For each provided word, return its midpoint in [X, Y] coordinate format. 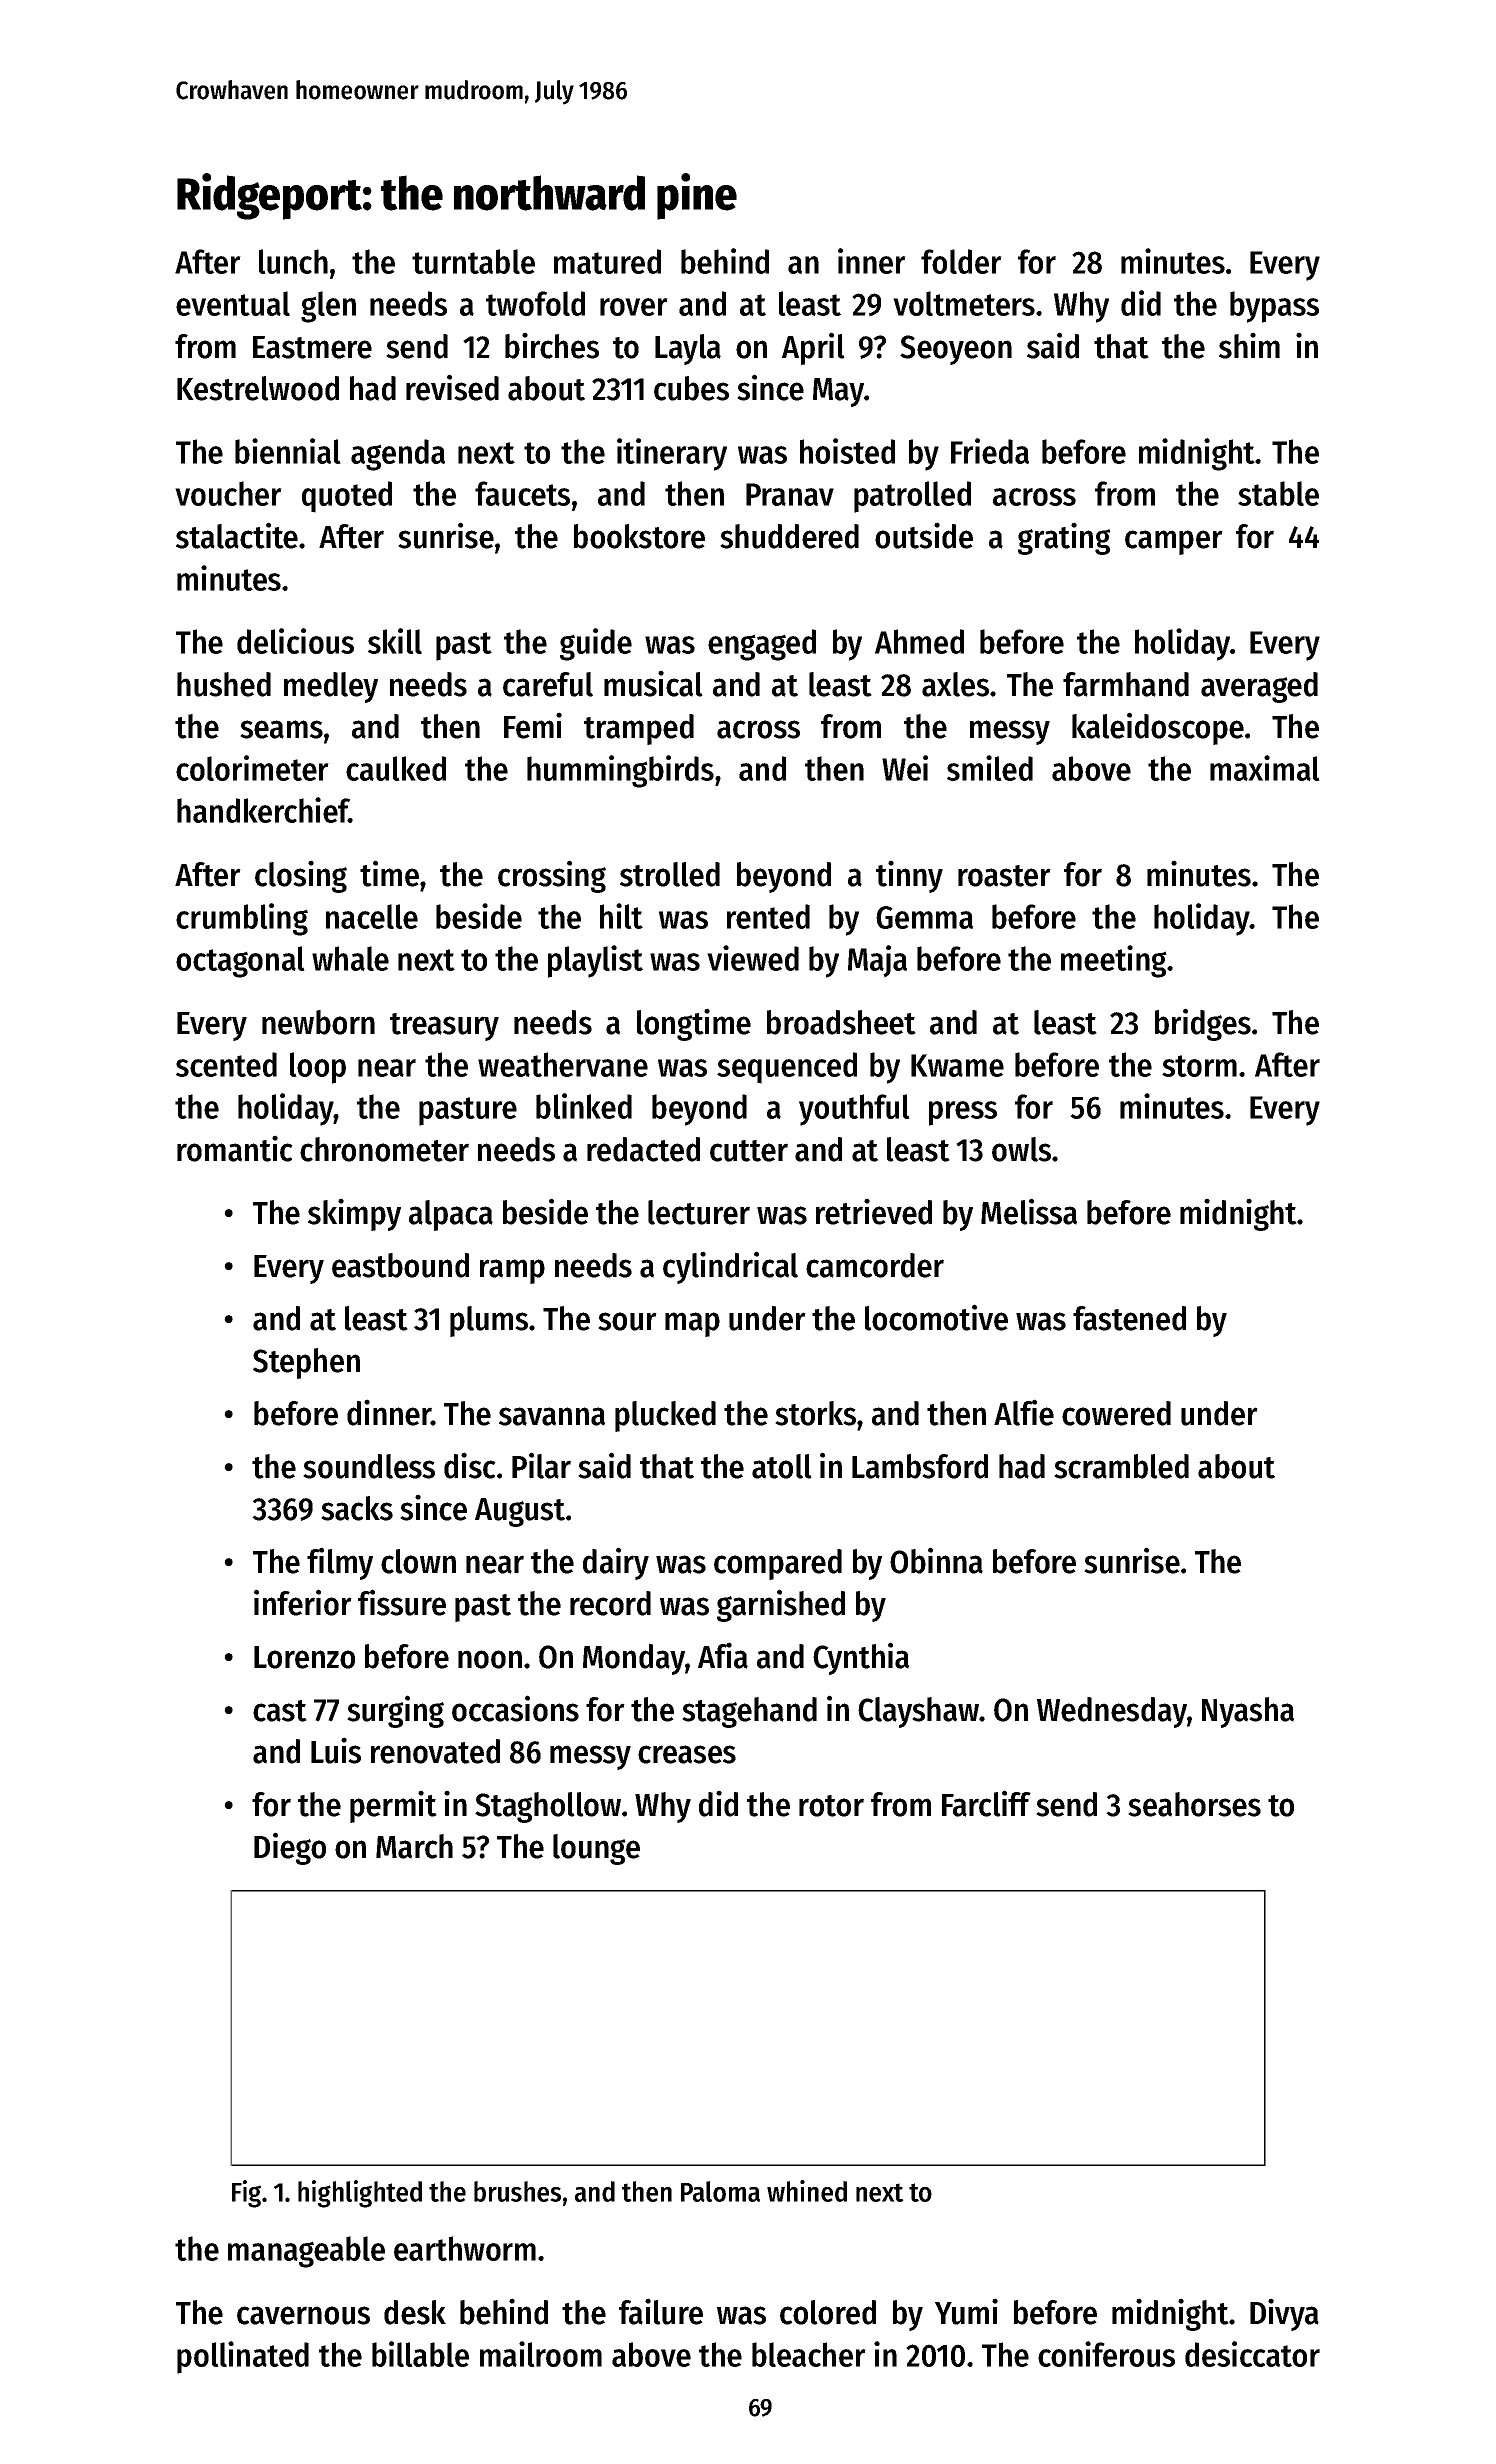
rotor [831, 1806]
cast [280, 1711]
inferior [303, 1602]
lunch [293, 261]
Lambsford [920, 1466]
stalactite [237, 535]
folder [961, 261]
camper [1174, 542]
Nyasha [1248, 1712]
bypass [1274, 307]
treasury [444, 1027]
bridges [1203, 1024]
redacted [643, 1149]
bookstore [639, 536]
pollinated [243, 2357]
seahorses [1194, 1804]
